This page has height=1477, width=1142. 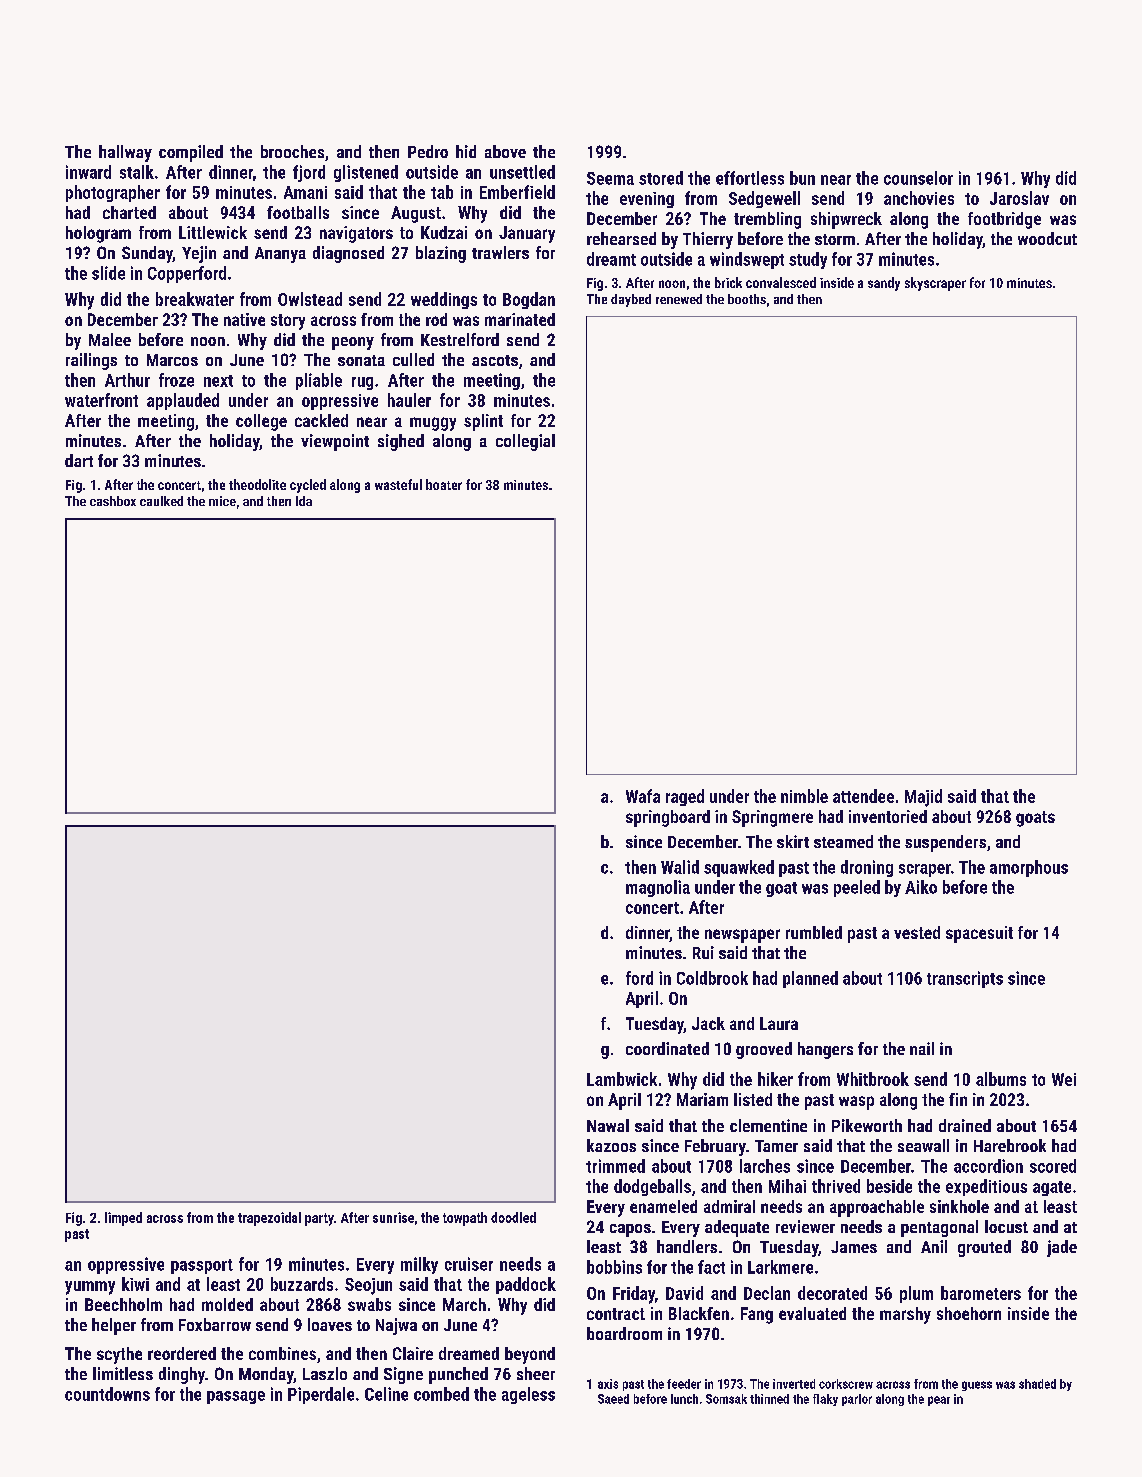 I want to click on Marcos, so click(x=172, y=360).
